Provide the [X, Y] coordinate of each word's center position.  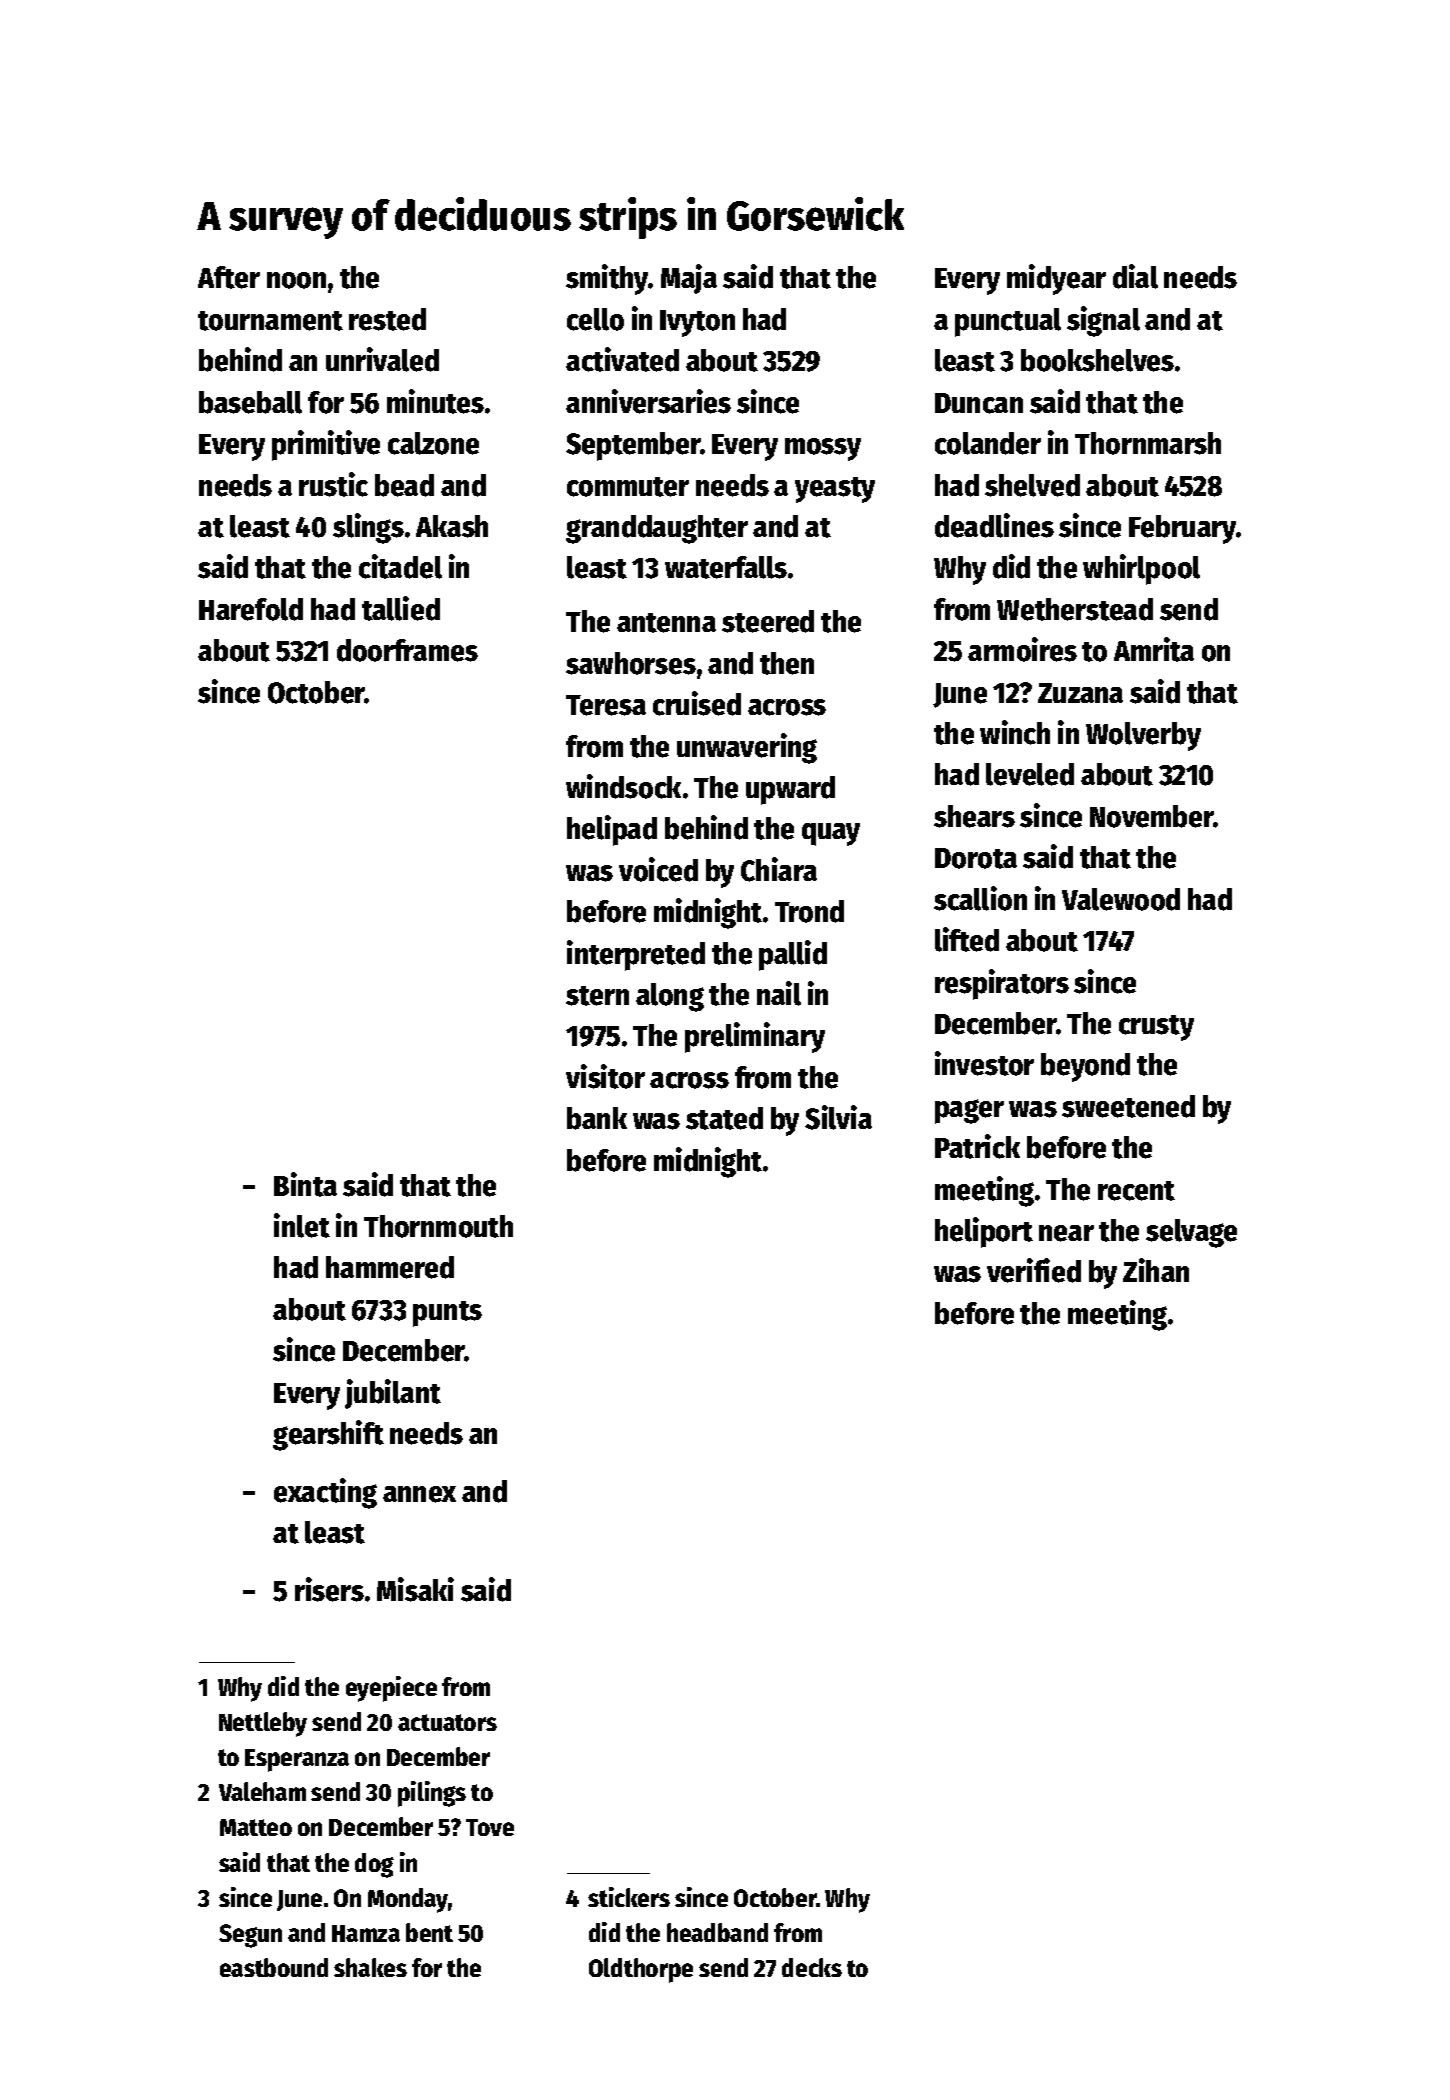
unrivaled [382, 359]
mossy [823, 449]
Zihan [1156, 1270]
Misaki [415, 1589]
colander [988, 443]
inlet [302, 1225]
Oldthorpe [641, 1970]
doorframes [407, 650]
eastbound [274, 1967]
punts [447, 1314]
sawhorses [631, 663]
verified [1034, 1270]
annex [419, 1494]
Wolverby [1143, 736]
